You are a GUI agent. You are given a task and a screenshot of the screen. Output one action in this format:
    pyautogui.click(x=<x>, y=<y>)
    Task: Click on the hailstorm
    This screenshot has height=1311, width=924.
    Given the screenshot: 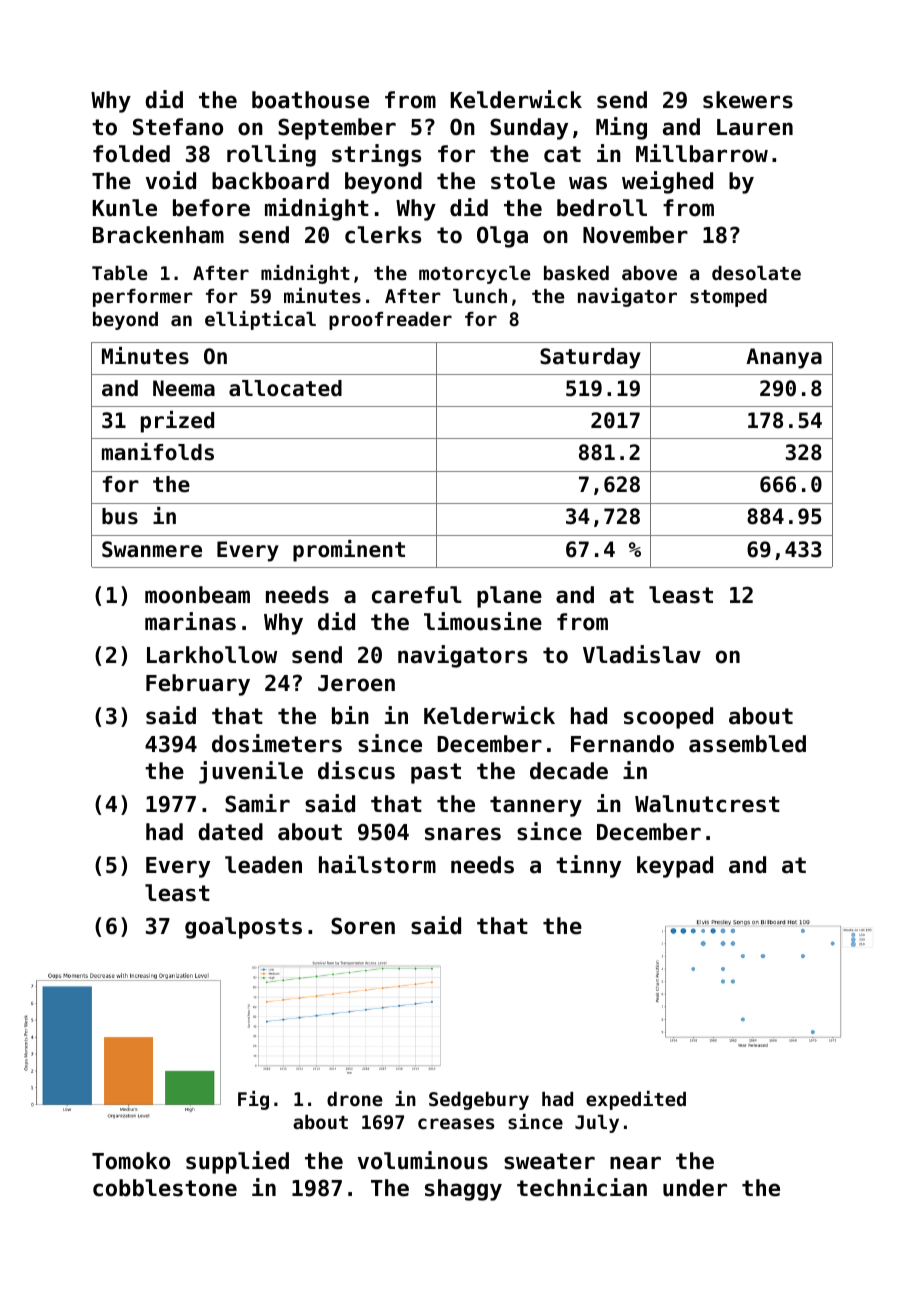 What is the action you would take?
    pyautogui.click(x=377, y=864)
